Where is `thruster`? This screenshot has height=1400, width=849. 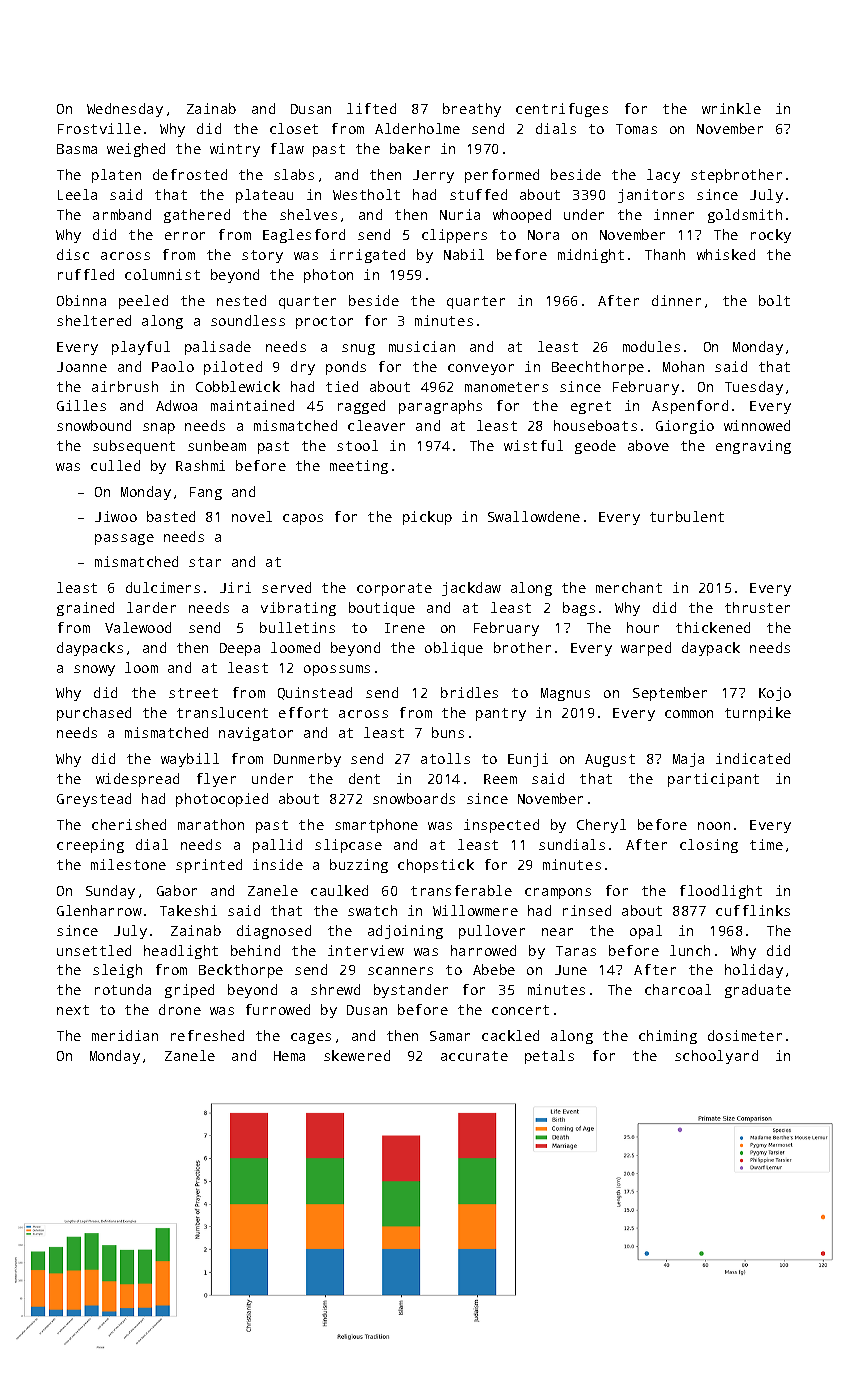
thruster is located at coordinates (757, 607).
